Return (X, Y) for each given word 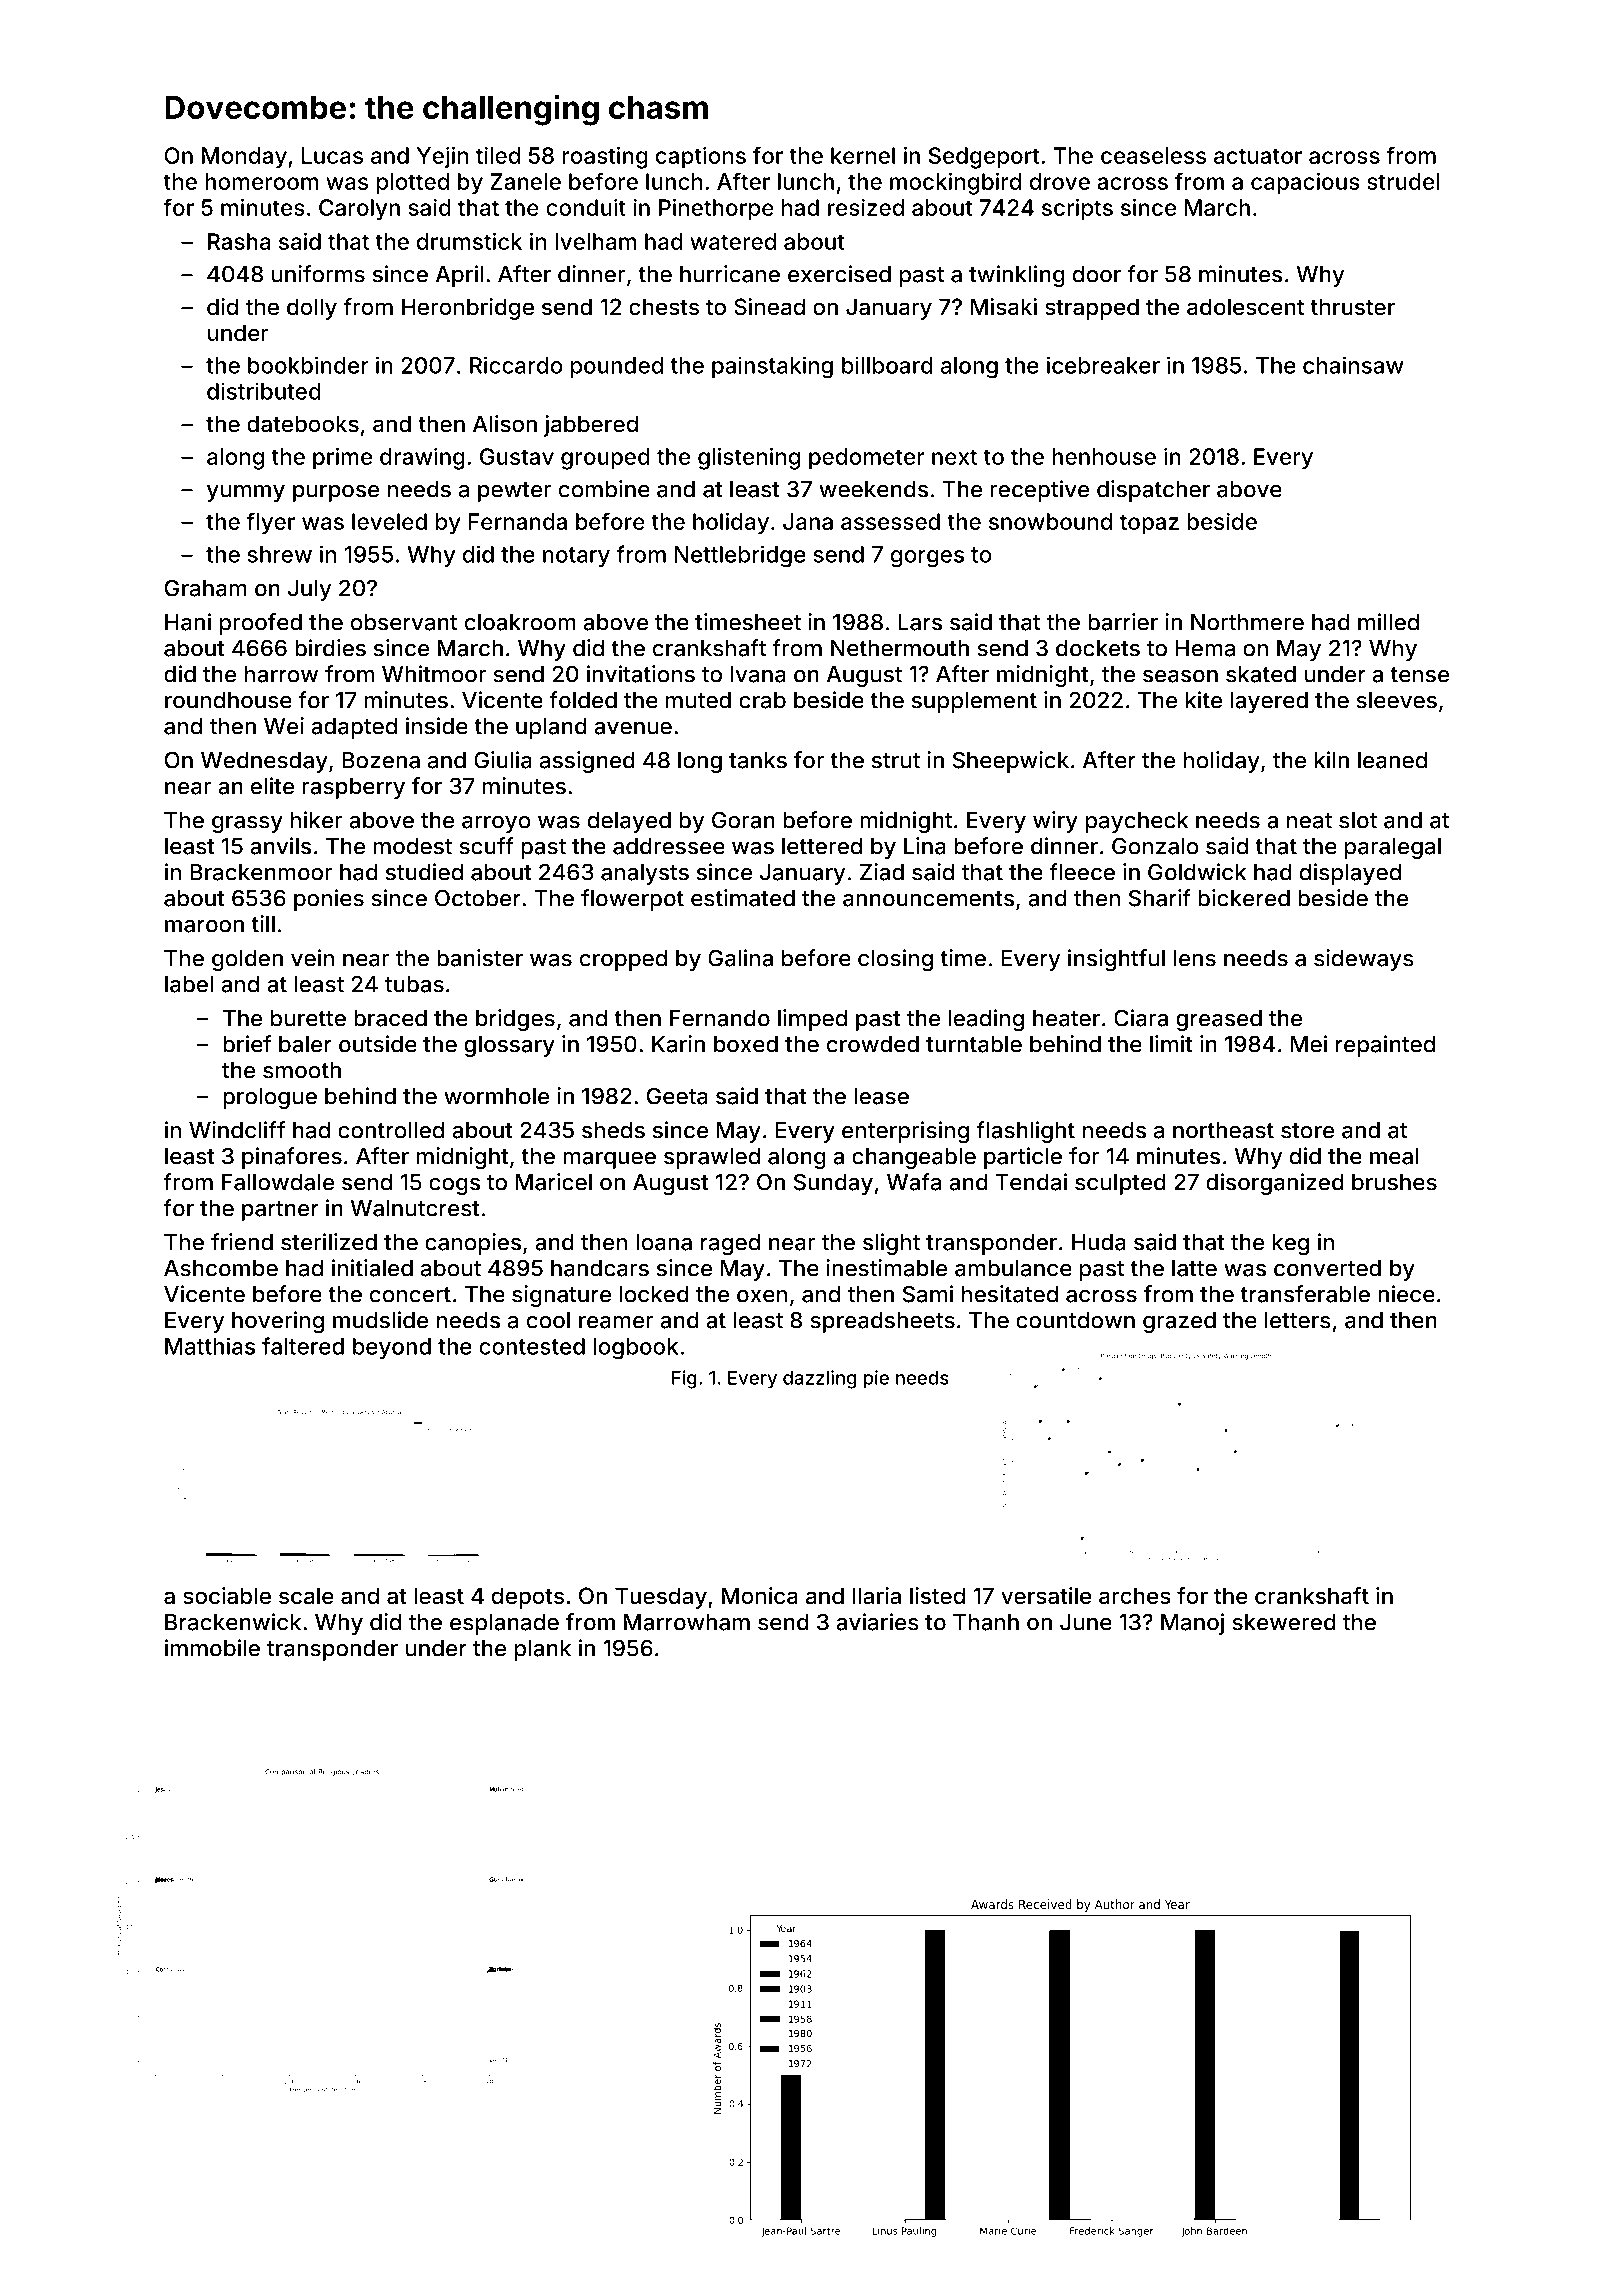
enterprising (905, 1132)
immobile (212, 1648)
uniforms (318, 274)
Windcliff (237, 1130)
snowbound (1050, 521)
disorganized (1275, 1184)
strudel (1403, 181)
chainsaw (1353, 365)
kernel (863, 155)
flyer (270, 523)
